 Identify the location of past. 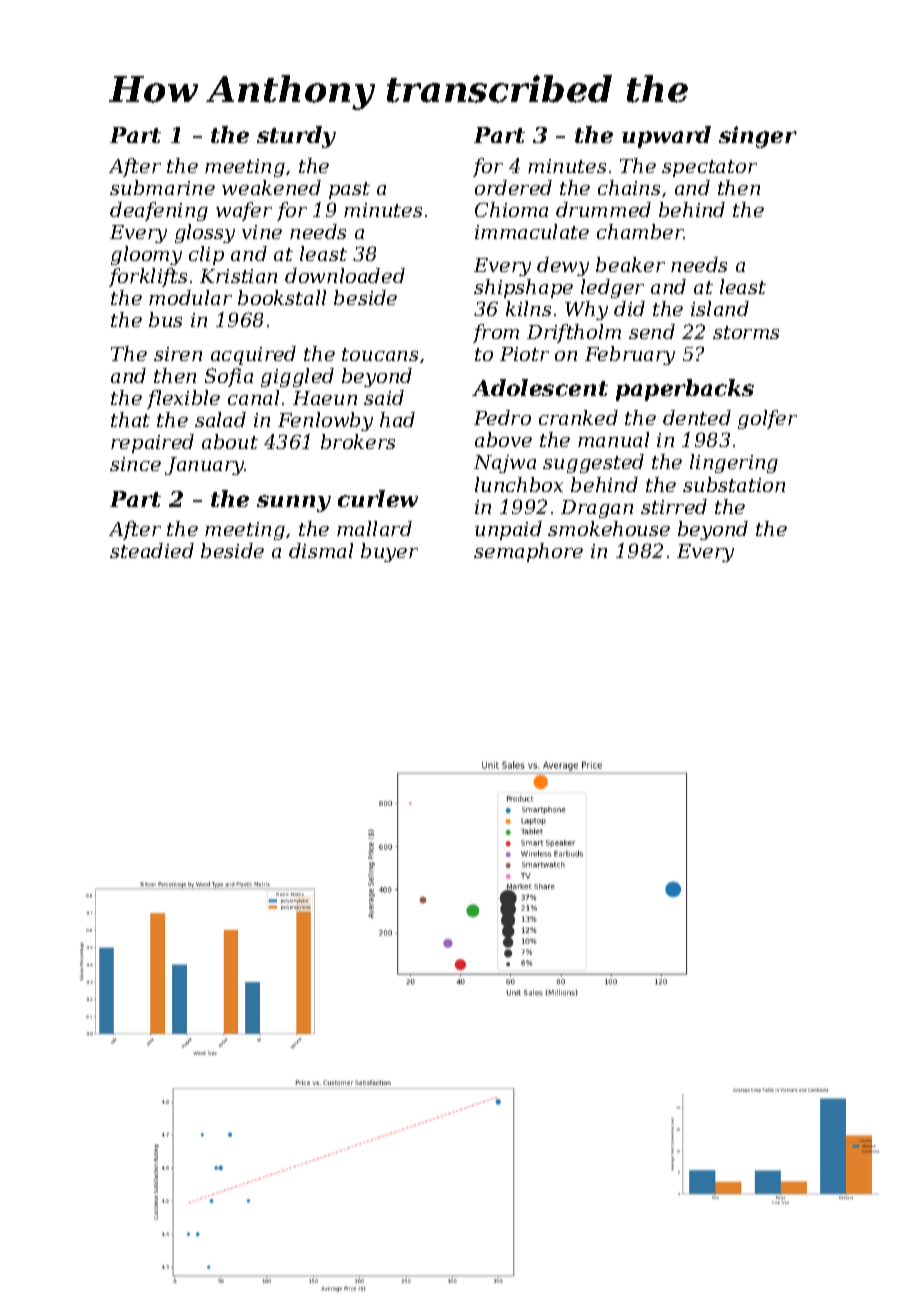
(349, 190).
